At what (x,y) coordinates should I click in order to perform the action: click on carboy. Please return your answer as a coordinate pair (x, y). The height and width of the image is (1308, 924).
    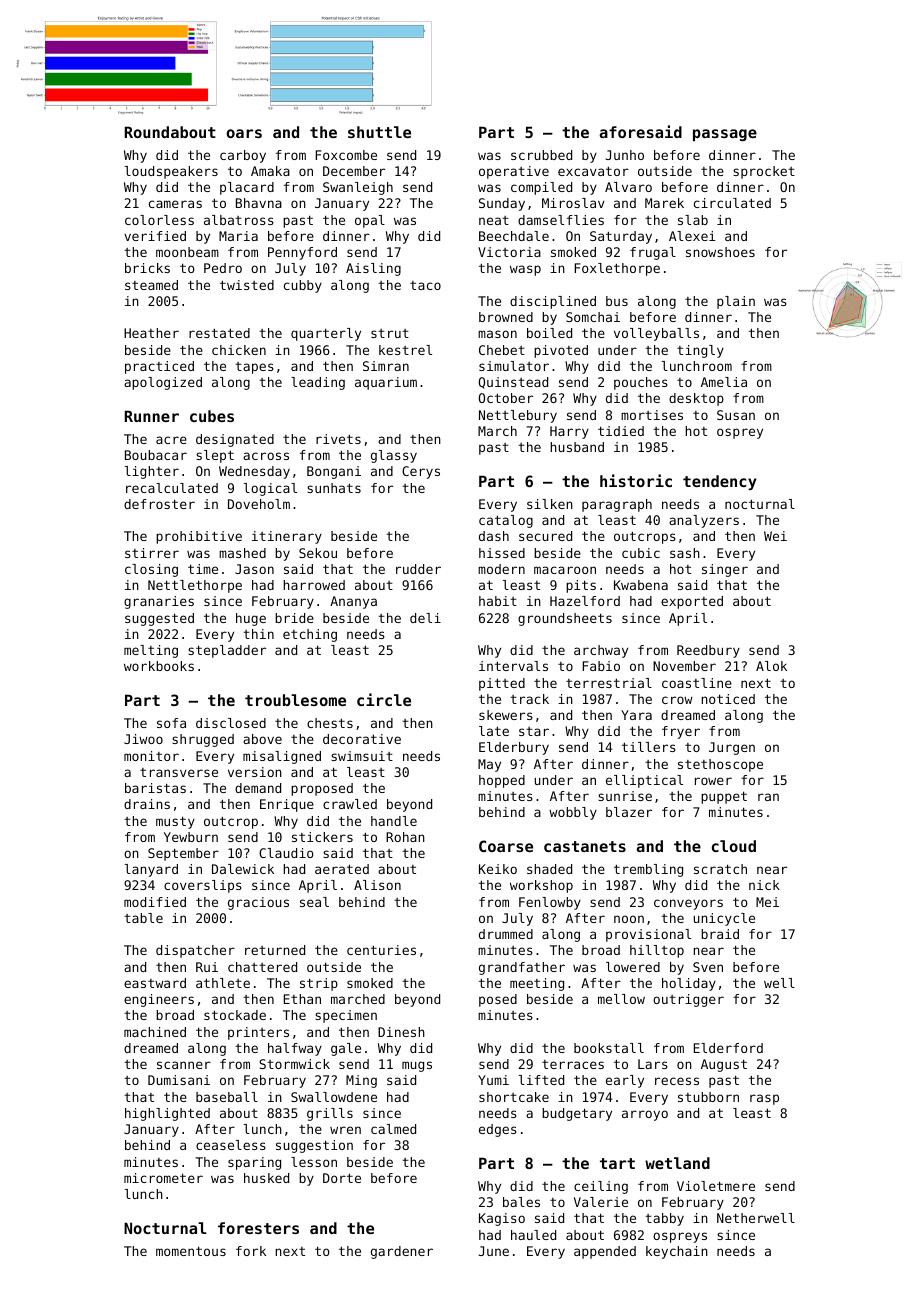
    Looking at the image, I should click on (243, 156).
